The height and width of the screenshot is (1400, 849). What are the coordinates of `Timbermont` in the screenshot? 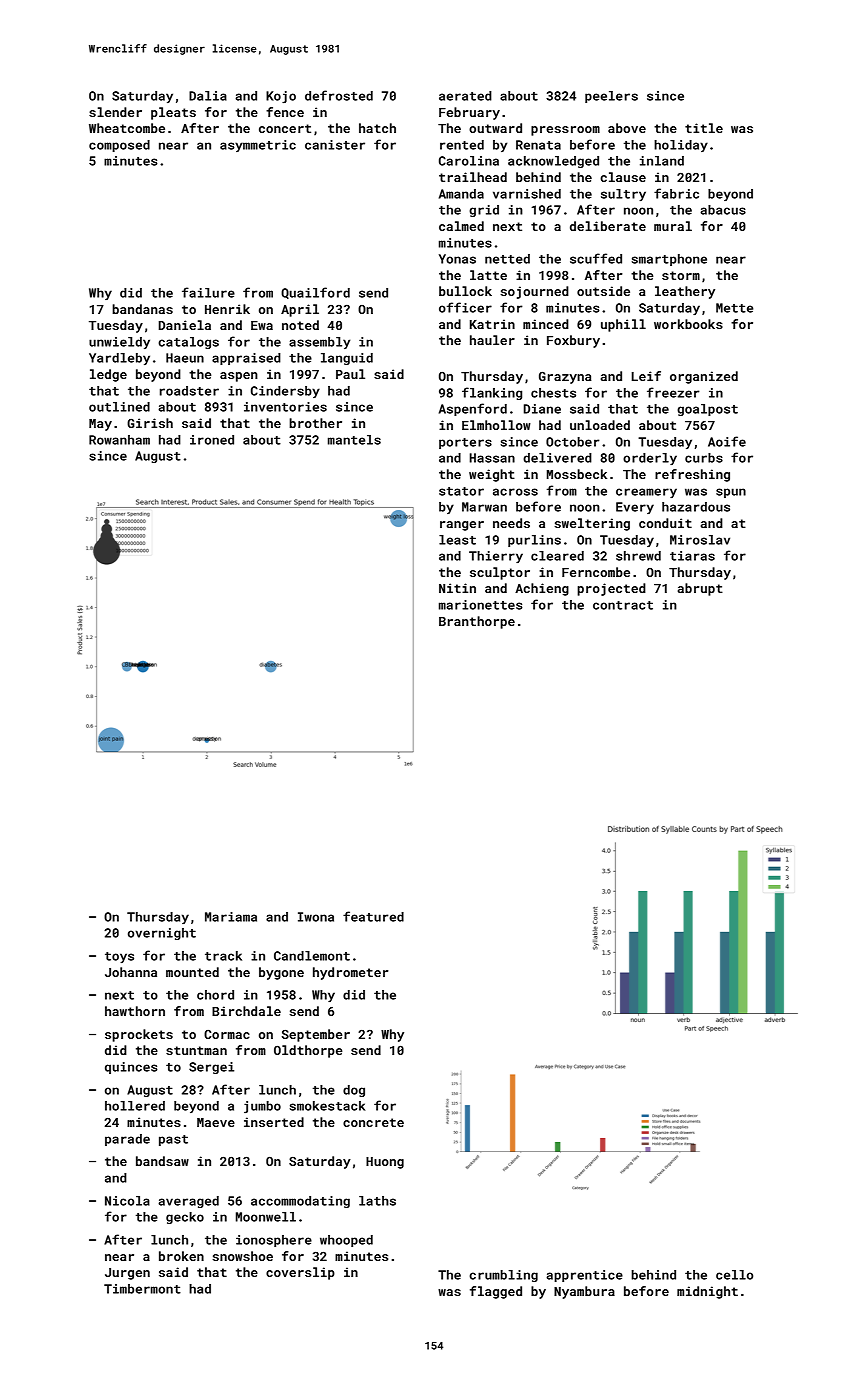 It's located at (142, 1289).
